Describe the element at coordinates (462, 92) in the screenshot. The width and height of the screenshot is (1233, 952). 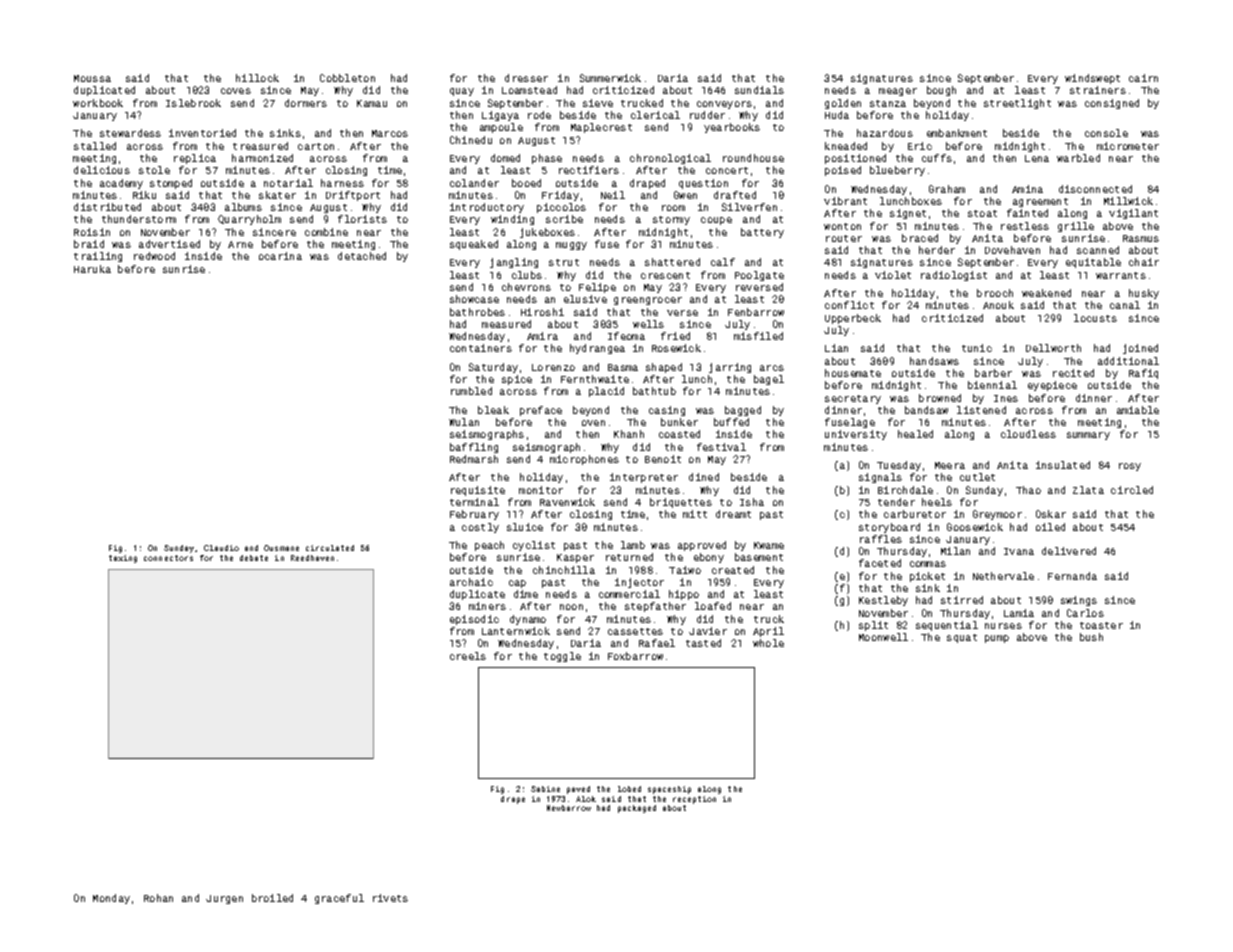
I see `quay` at that location.
